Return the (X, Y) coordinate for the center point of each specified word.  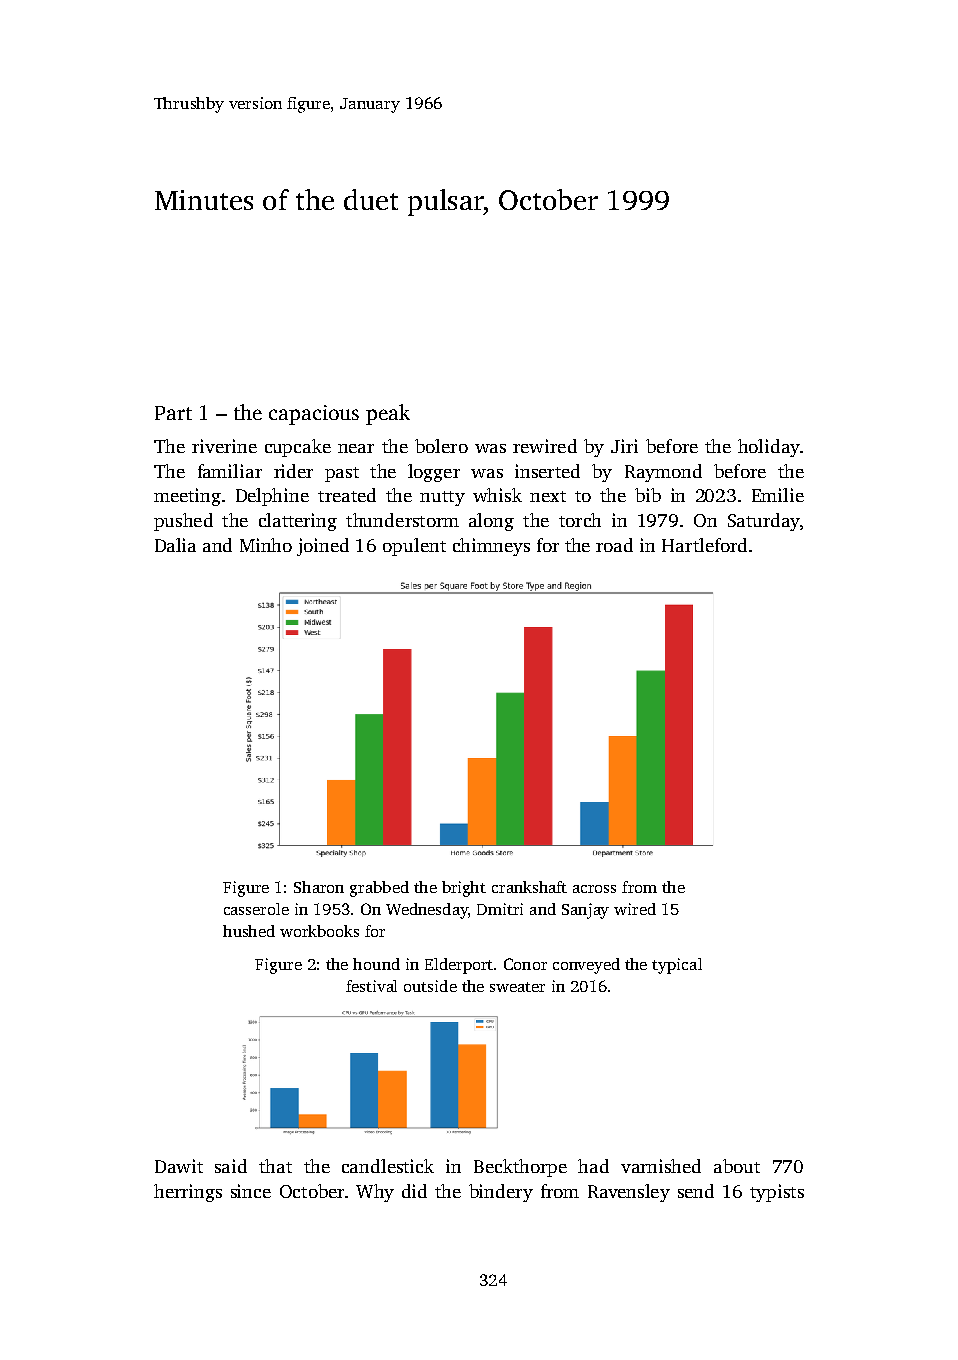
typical (677, 966)
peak (388, 414)
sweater (517, 987)
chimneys (491, 547)
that (275, 1166)
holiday (769, 448)
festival (371, 986)
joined (323, 547)
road (614, 545)
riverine (224, 446)
